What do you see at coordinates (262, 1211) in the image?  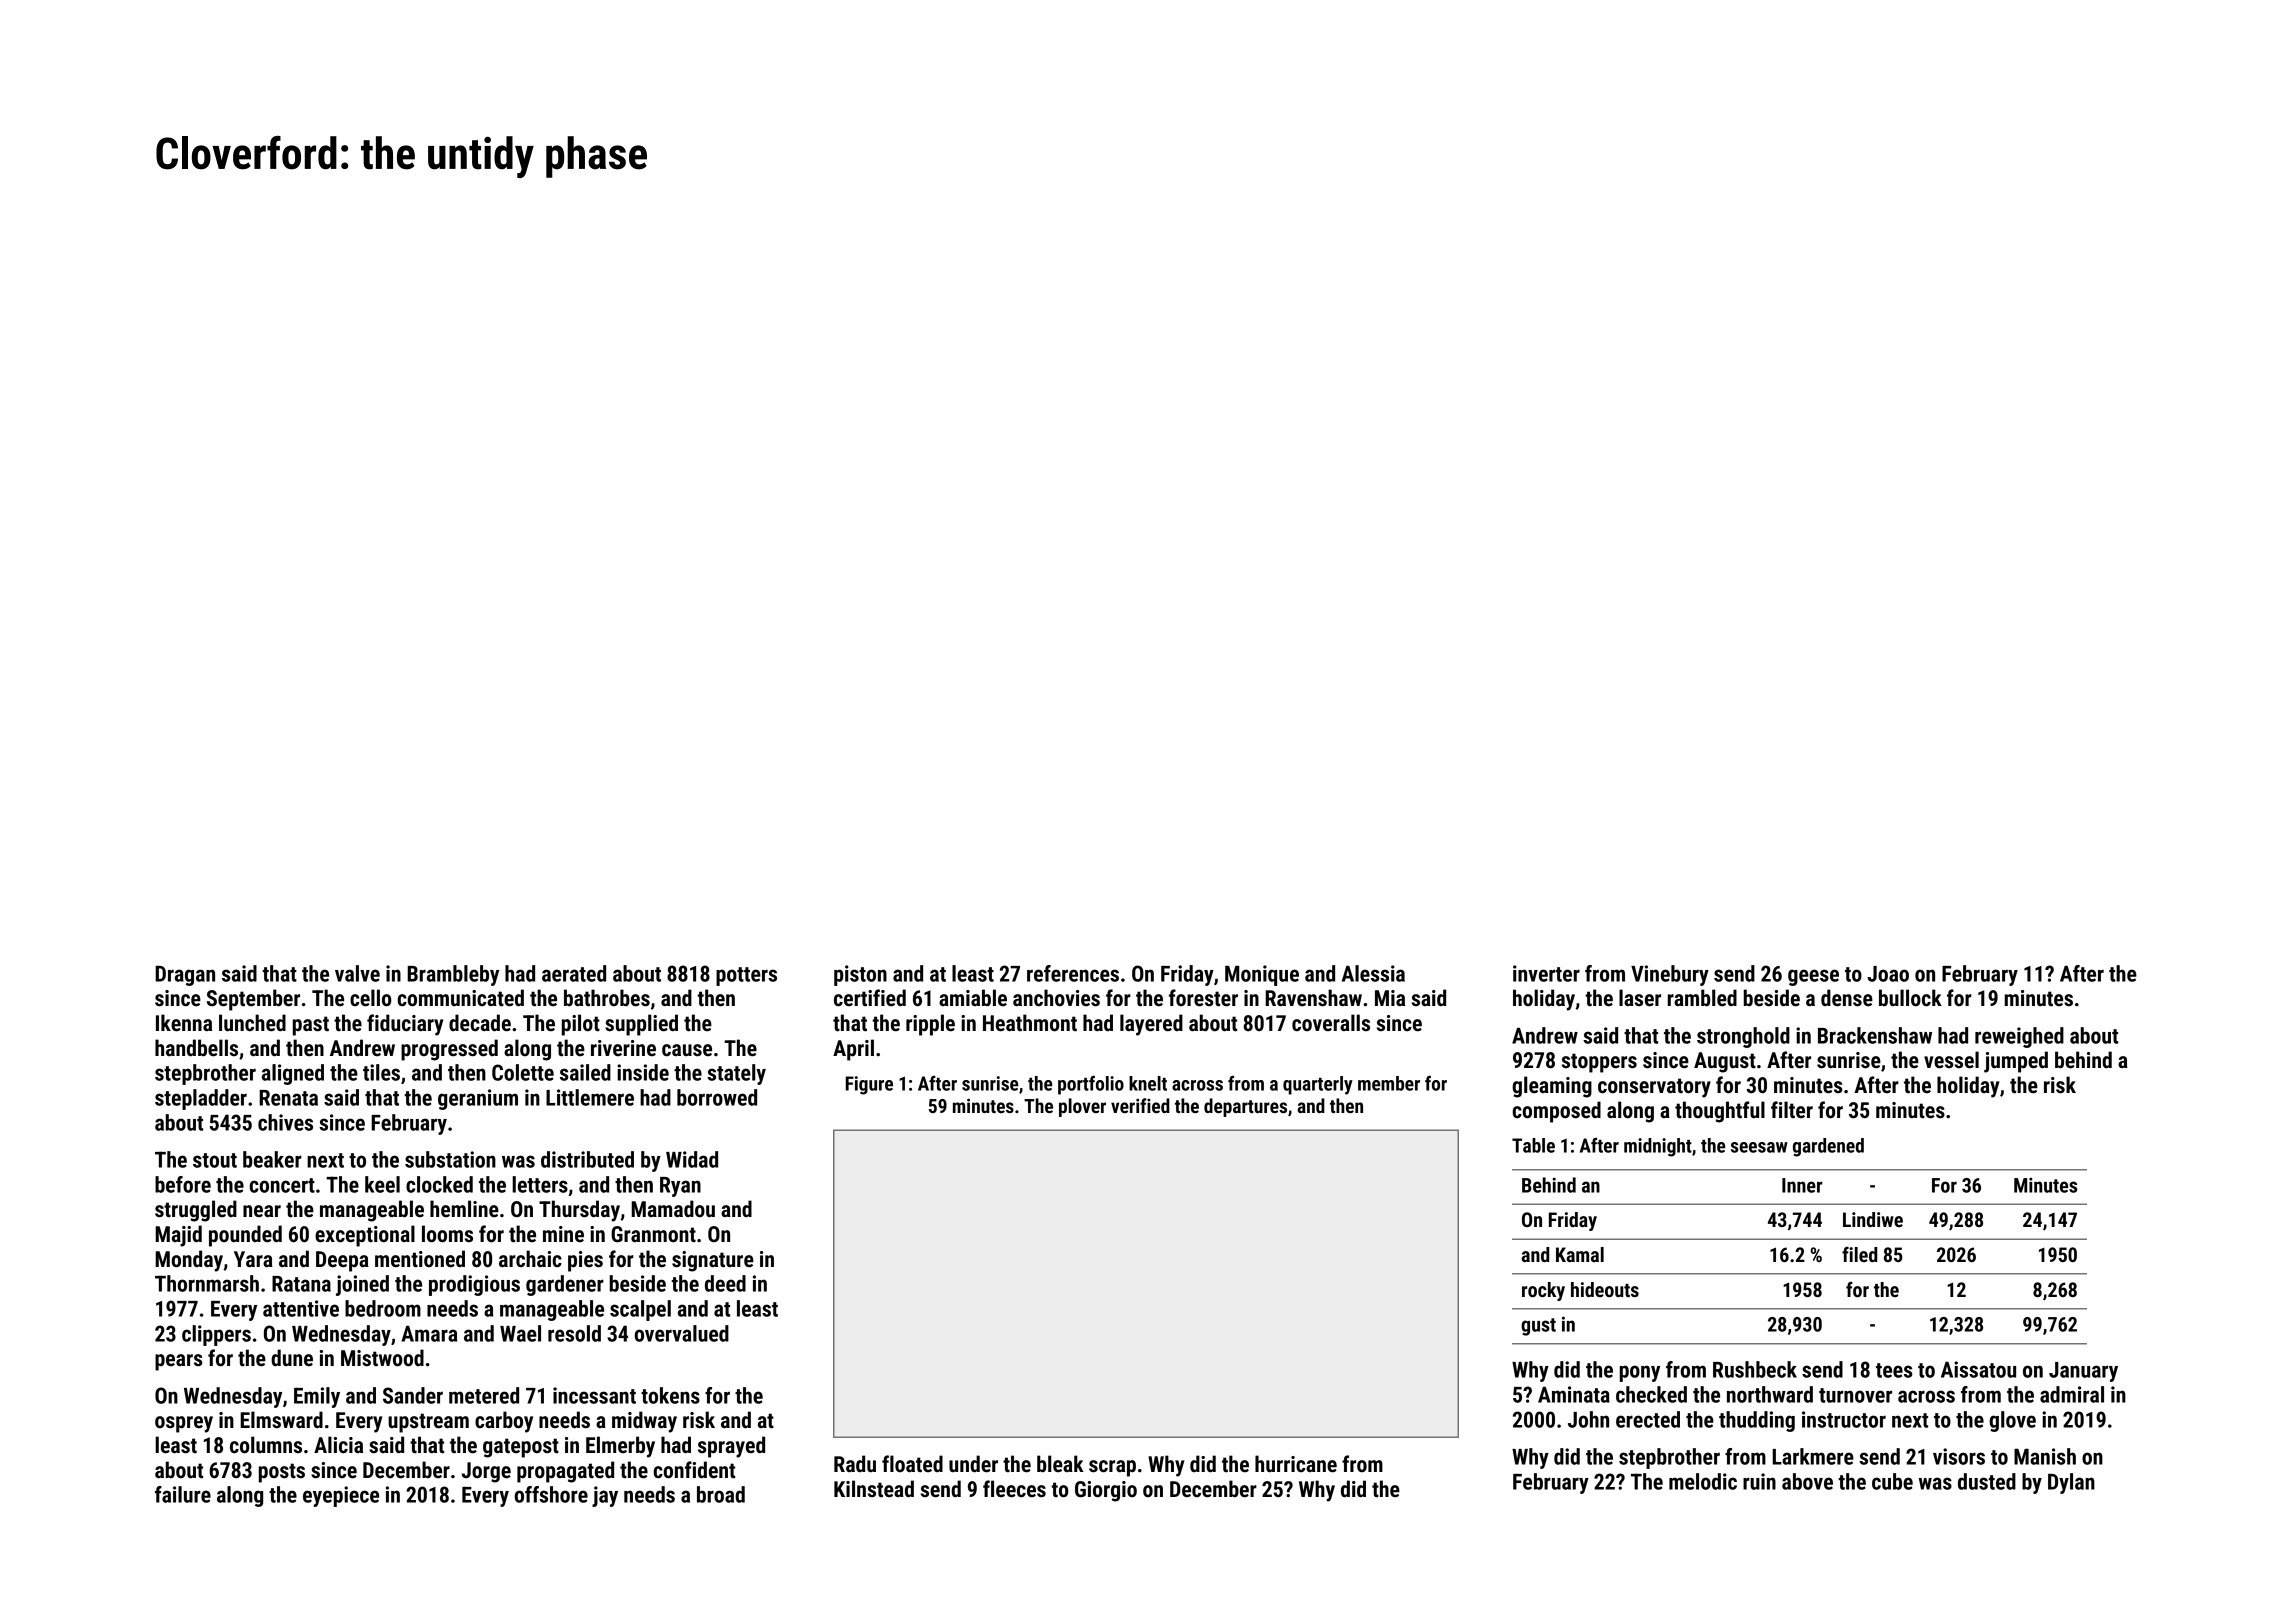 I see `near` at bounding box center [262, 1211].
